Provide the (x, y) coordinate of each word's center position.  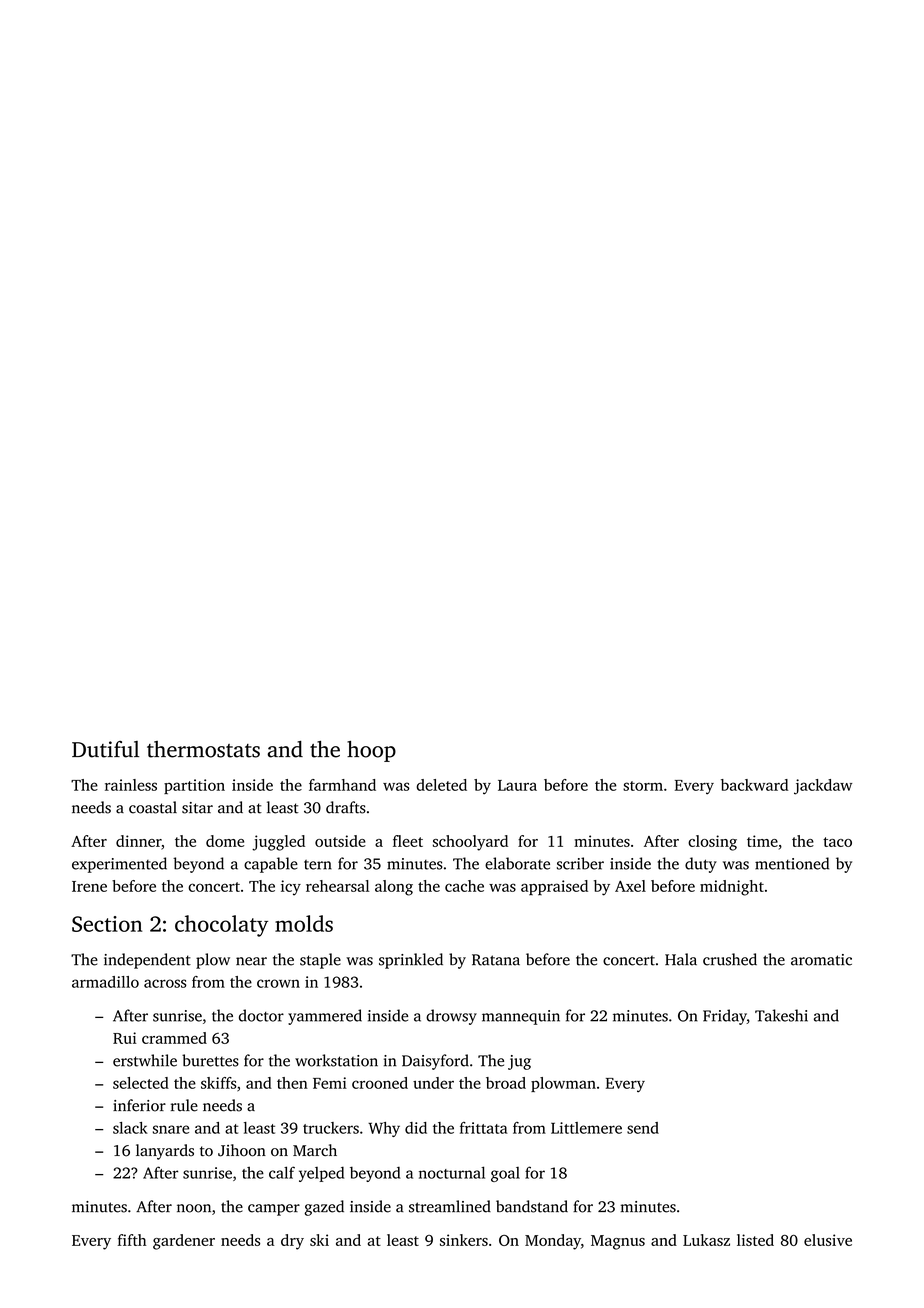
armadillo (105, 982)
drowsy (451, 1017)
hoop (371, 751)
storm (643, 786)
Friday (725, 1017)
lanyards (165, 1152)
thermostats (203, 749)
